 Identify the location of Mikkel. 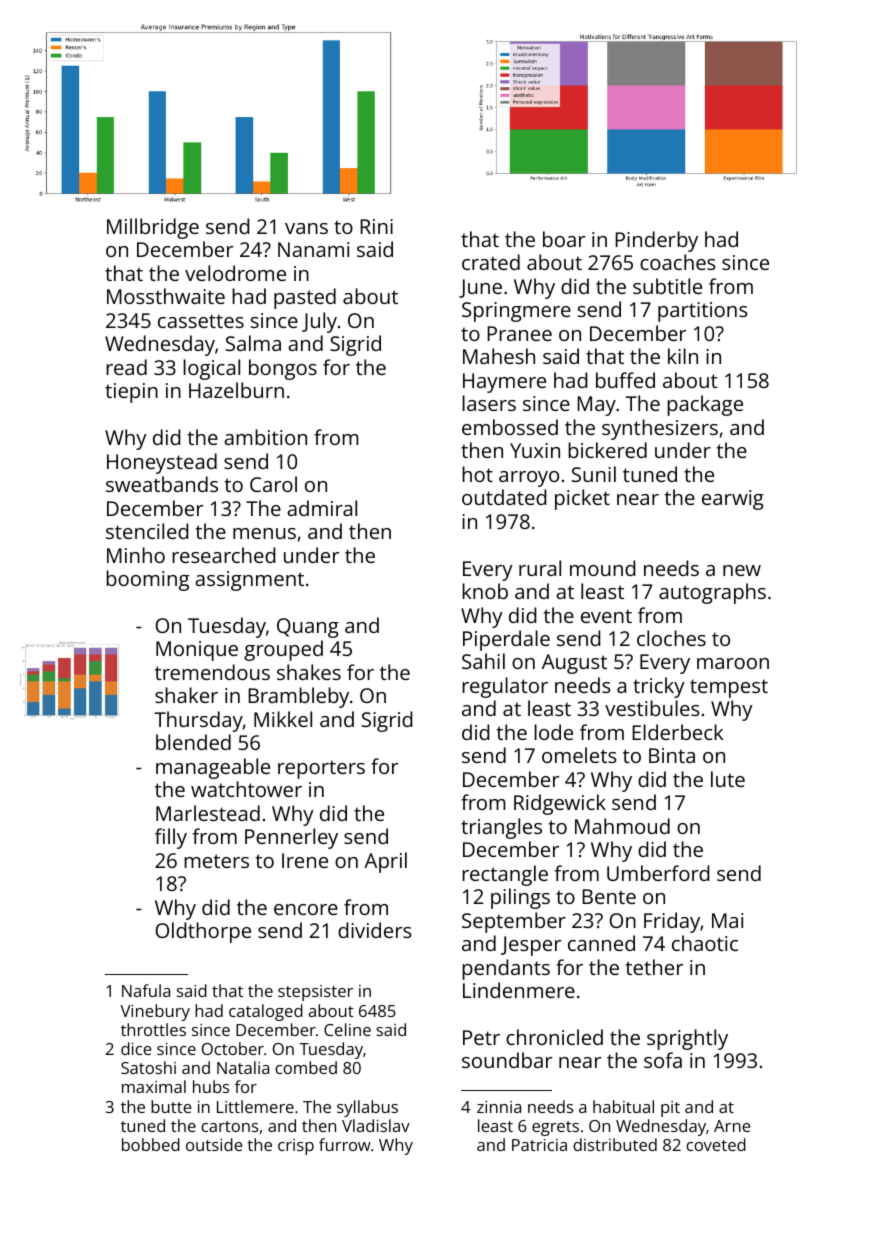
(283, 719).
